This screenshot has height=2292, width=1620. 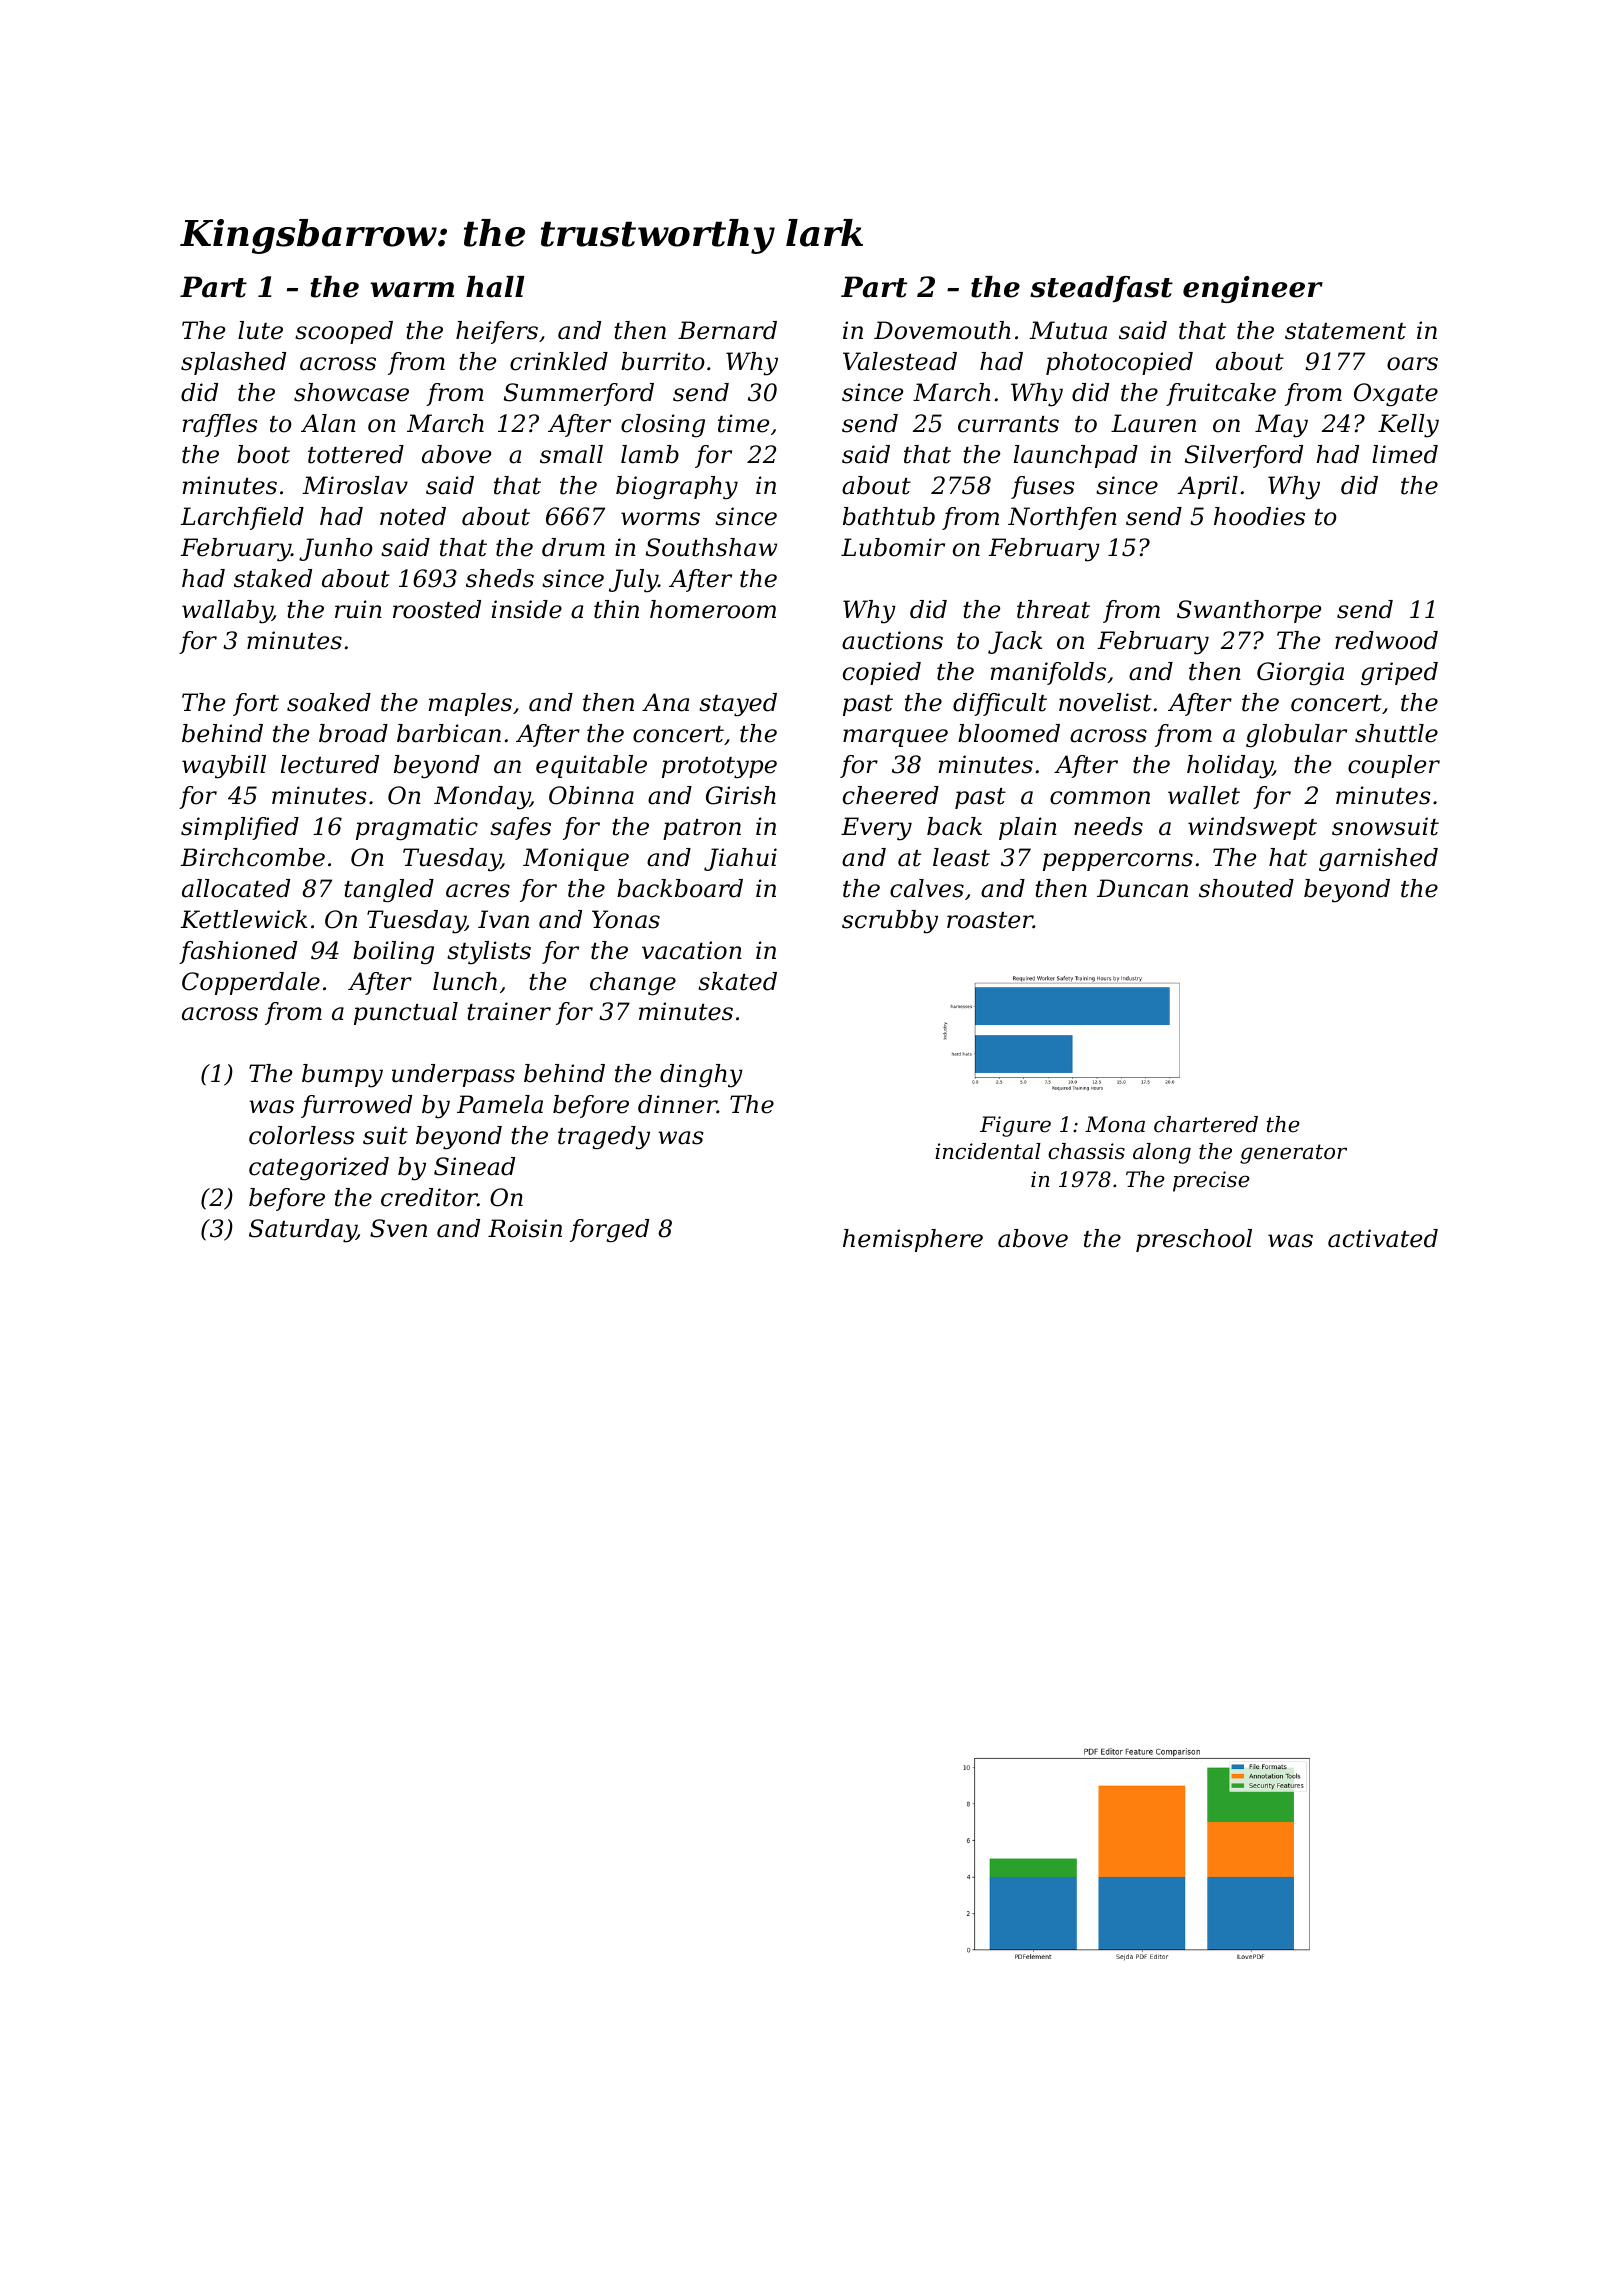 I want to click on Junho, so click(x=336, y=549).
